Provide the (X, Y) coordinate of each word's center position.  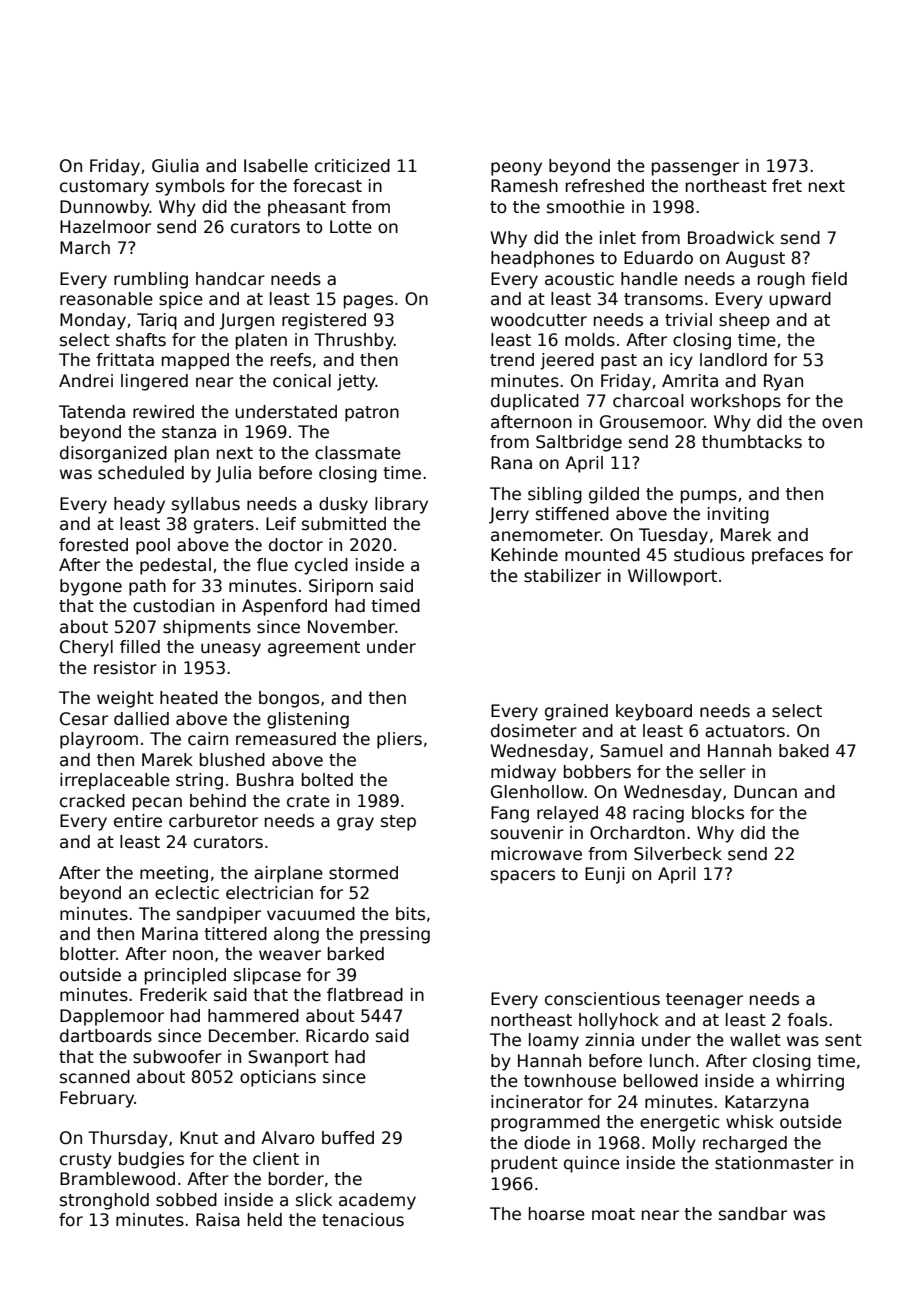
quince (592, 1164)
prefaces (787, 556)
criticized (352, 166)
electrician (269, 893)
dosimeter (534, 731)
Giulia (175, 166)
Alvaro (288, 1138)
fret (787, 186)
